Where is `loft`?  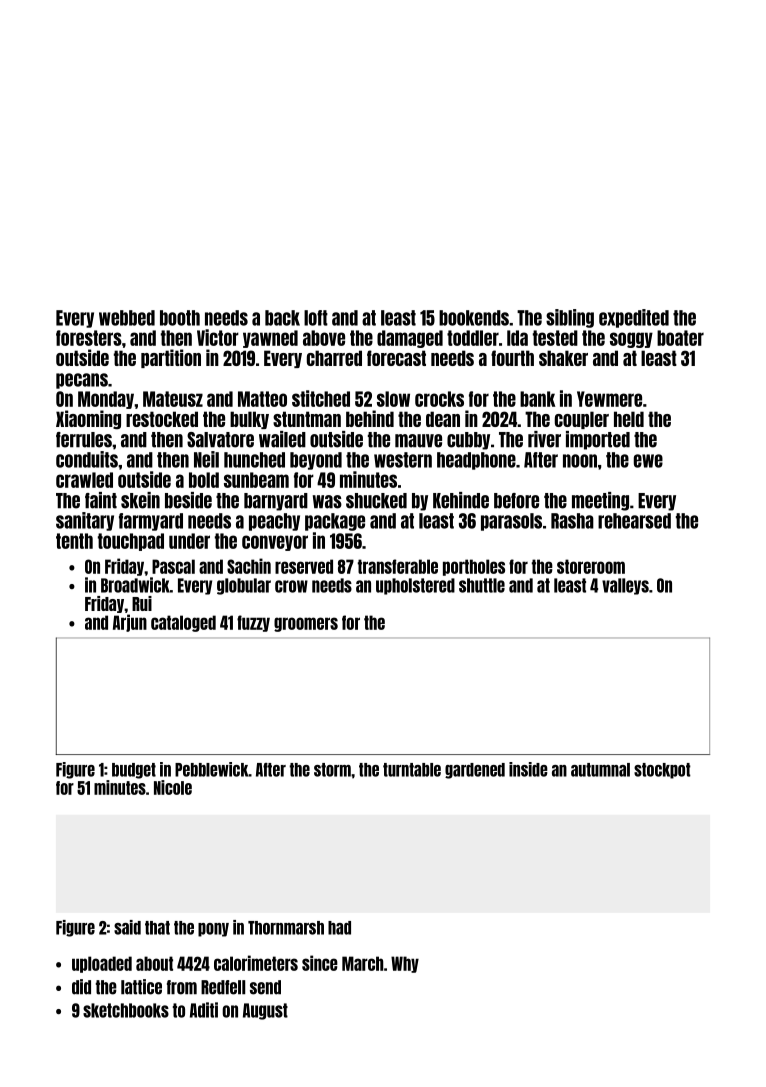
loft is located at coordinates (316, 318).
